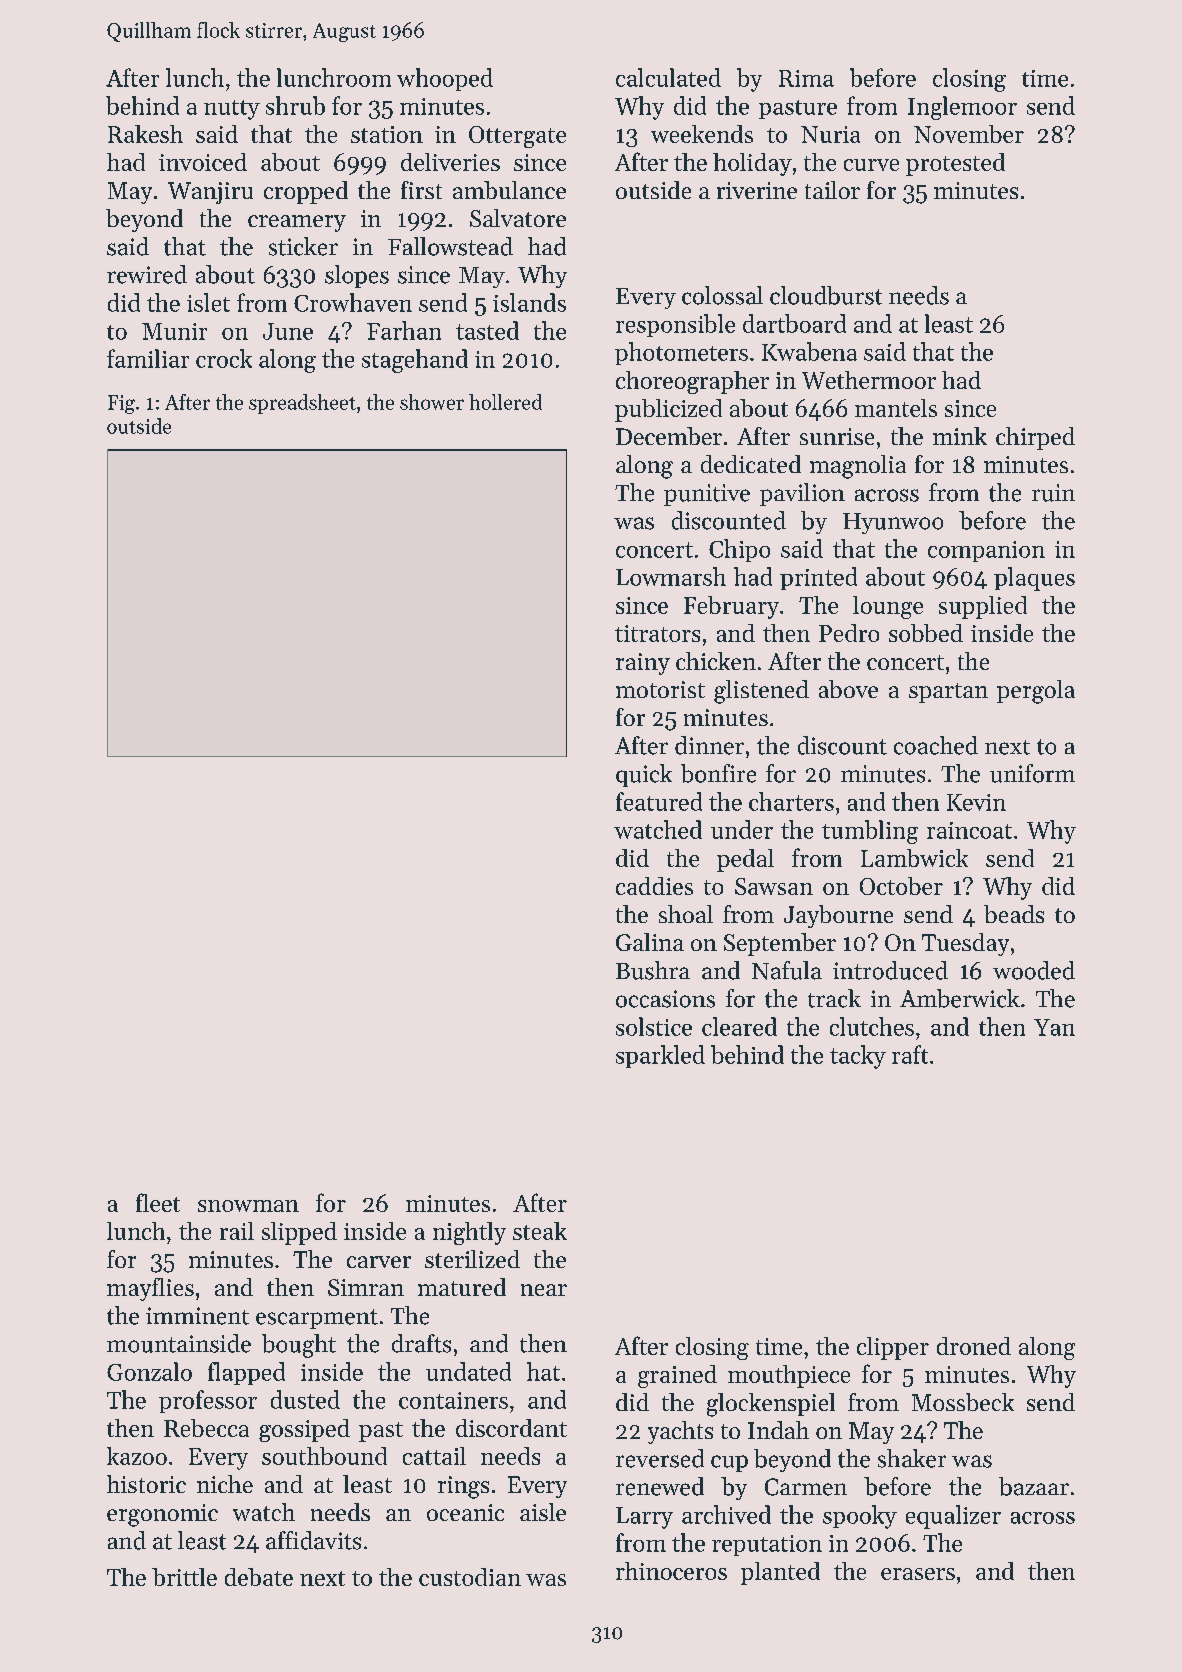  Describe the element at coordinates (918, 1574) in the screenshot. I see `erasers` at that location.
